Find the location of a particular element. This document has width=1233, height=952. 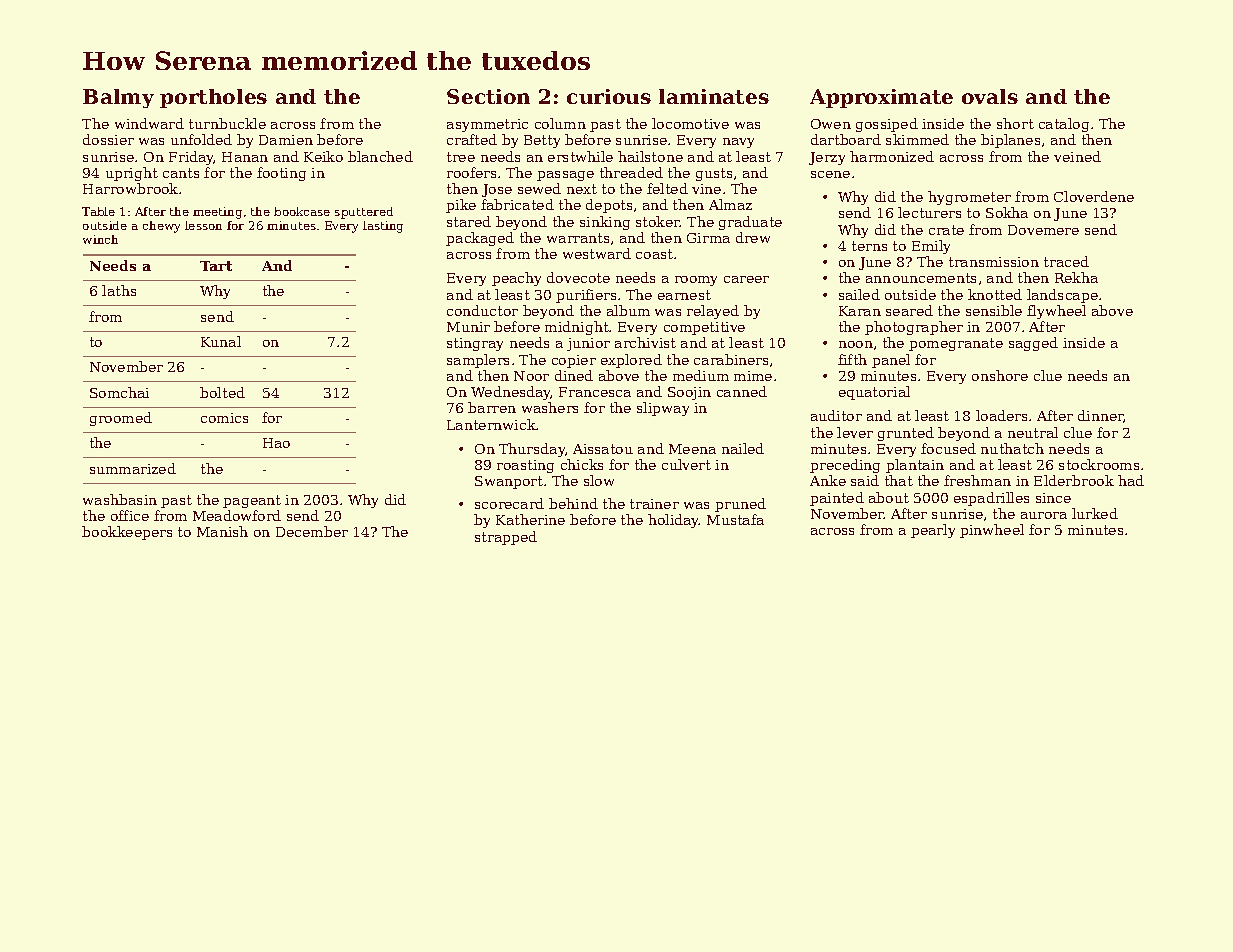

washers is located at coordinates (550, 407).
